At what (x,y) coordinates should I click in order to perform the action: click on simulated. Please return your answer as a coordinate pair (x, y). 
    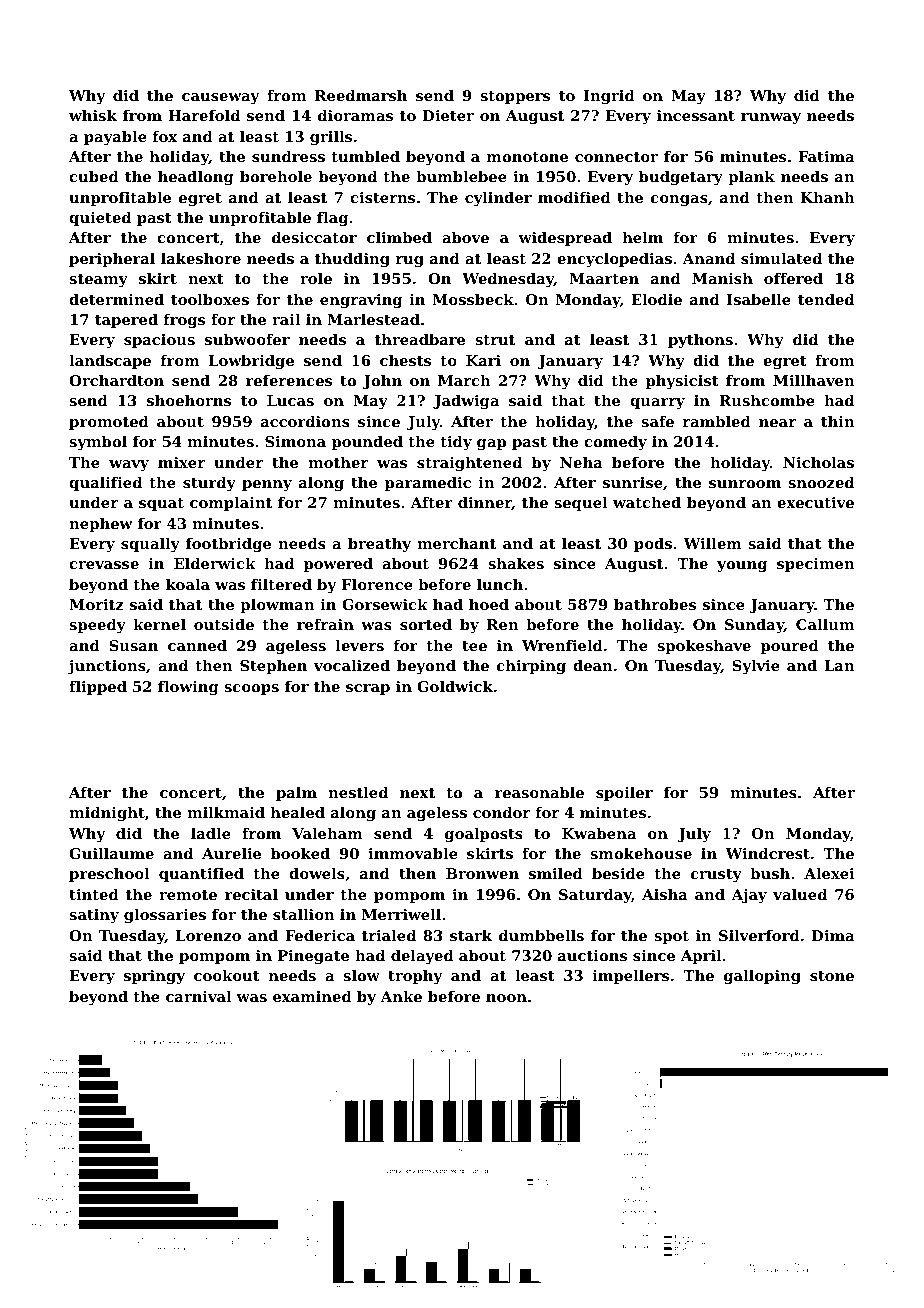
    Looking at the image, I should click on (781, 258).
